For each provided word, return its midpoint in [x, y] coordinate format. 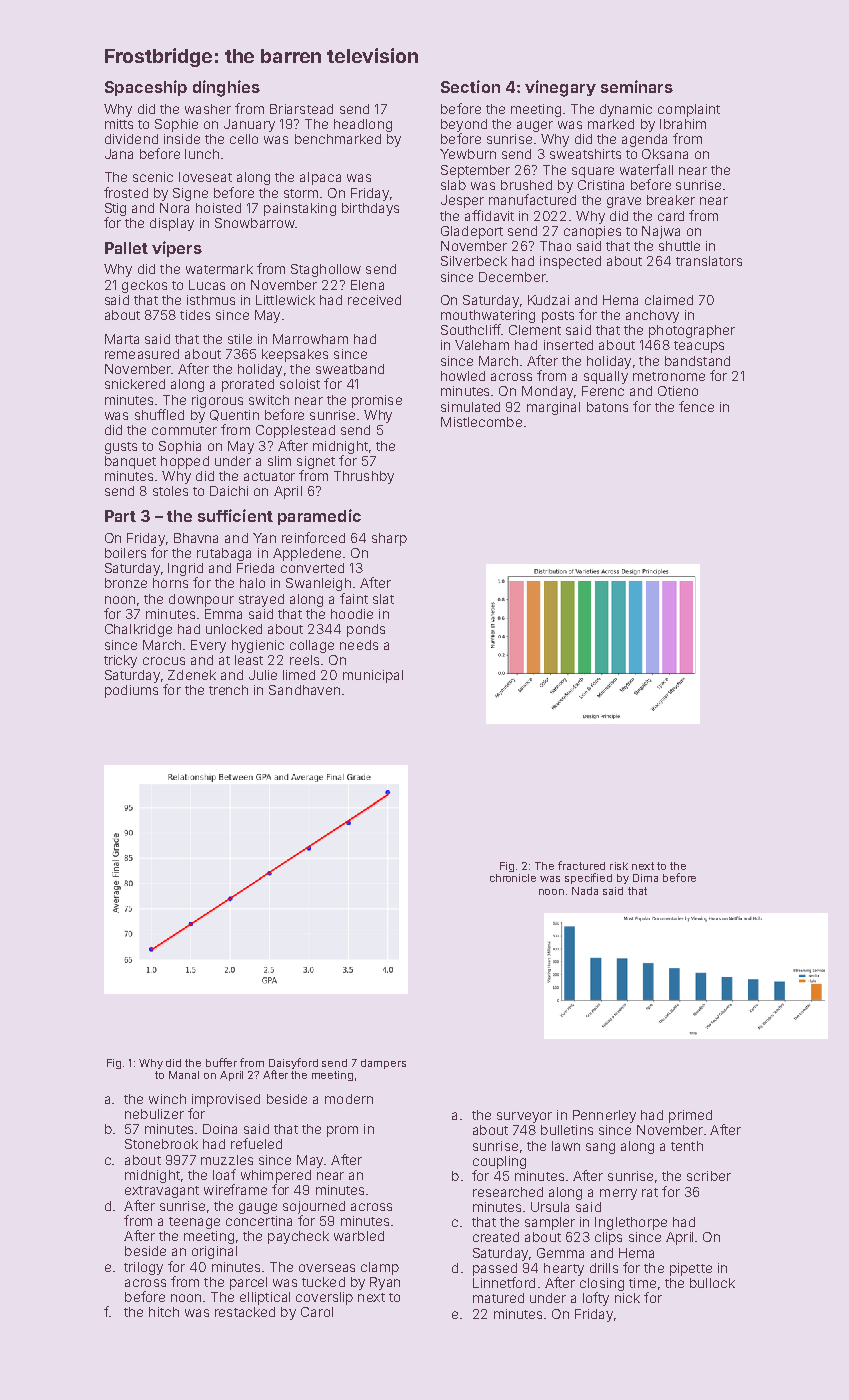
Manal [184, 1075]
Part [120, 516]
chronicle [513, 878]
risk [619, 866]
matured [498, 1298]
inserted [568, 345]
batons [607, 407]
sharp [389, 539]
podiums [131, 691]
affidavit [489, 215]
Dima [645, 878]
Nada [585, 891]
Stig [115, 209]
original [214, 1252]
